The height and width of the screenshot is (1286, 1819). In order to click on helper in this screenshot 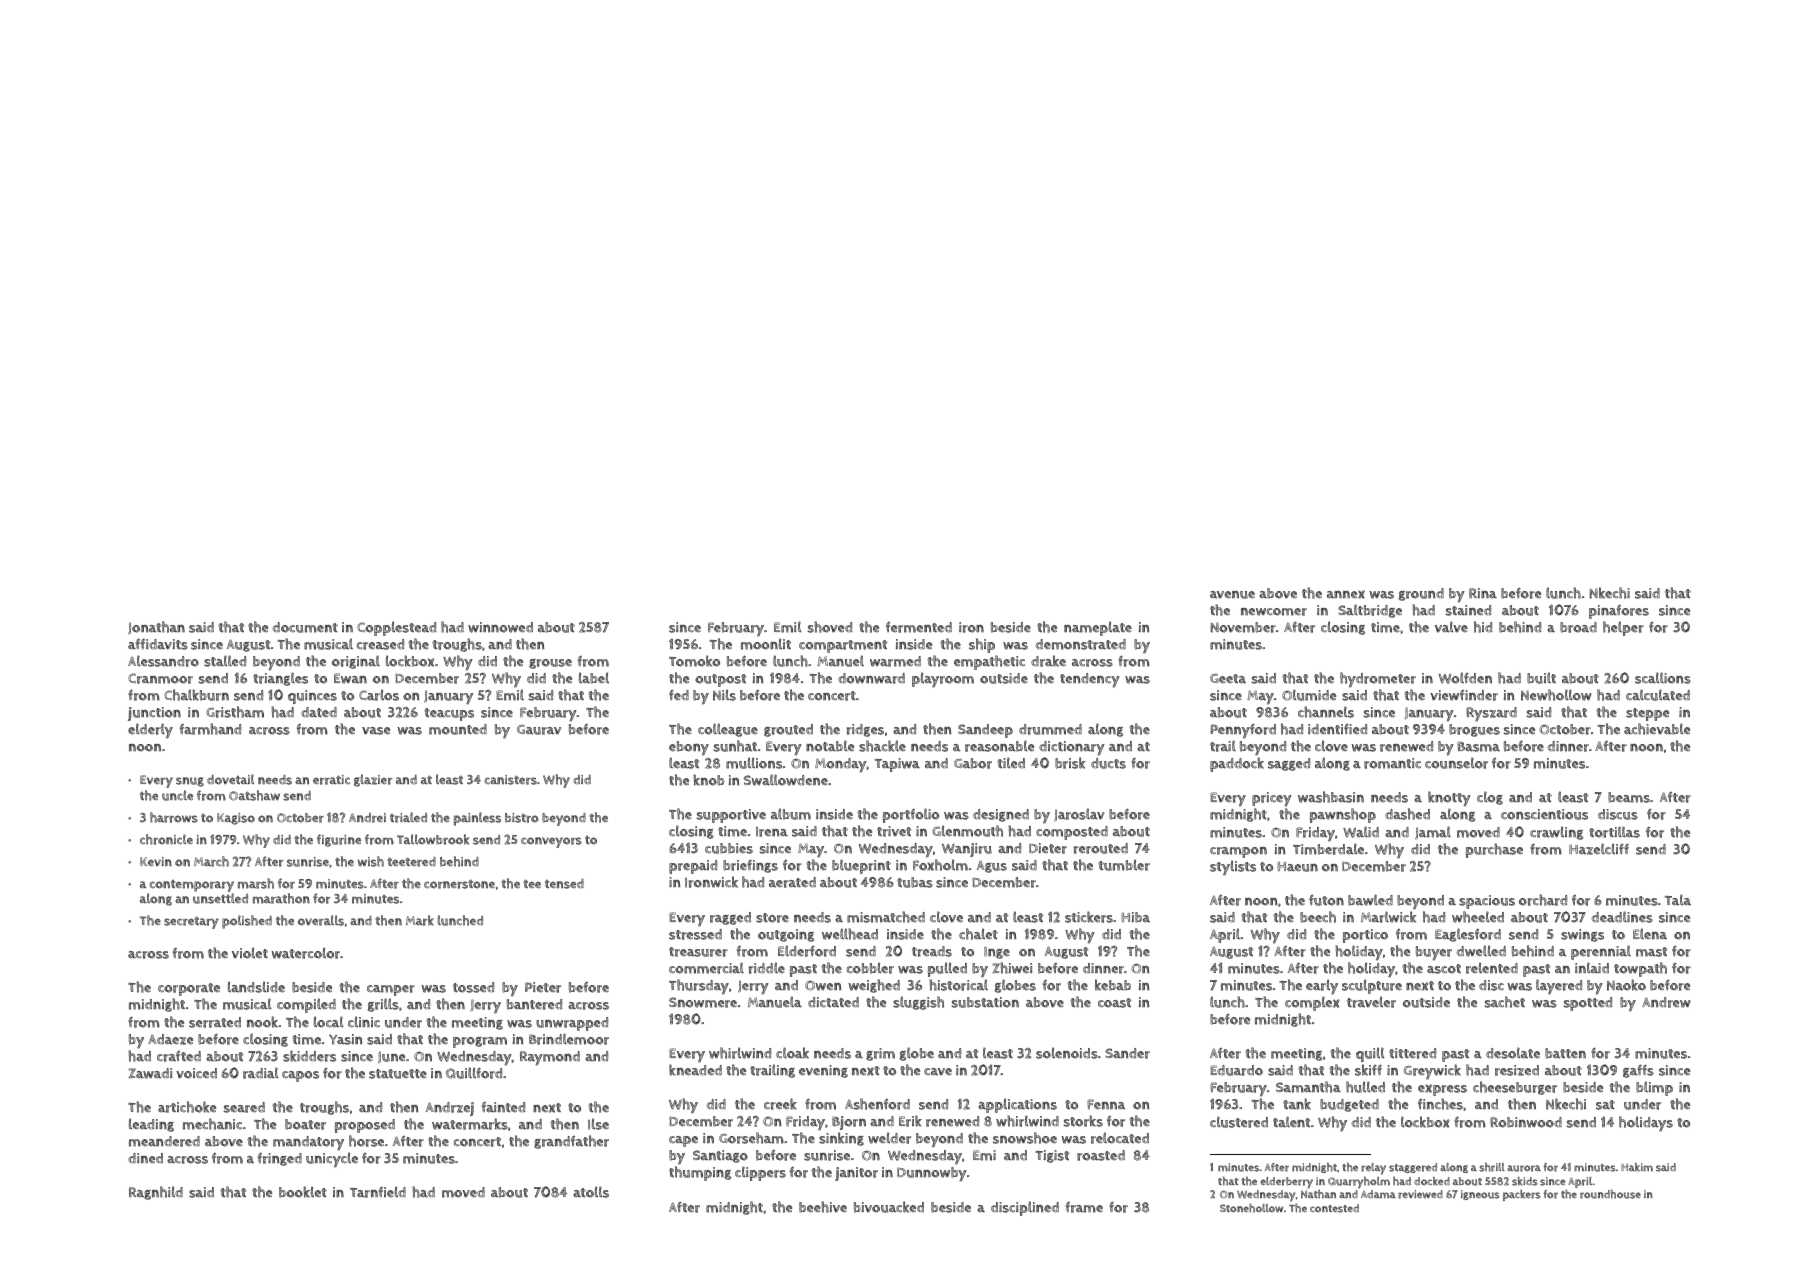, I will do `click(1623, 628)`.
